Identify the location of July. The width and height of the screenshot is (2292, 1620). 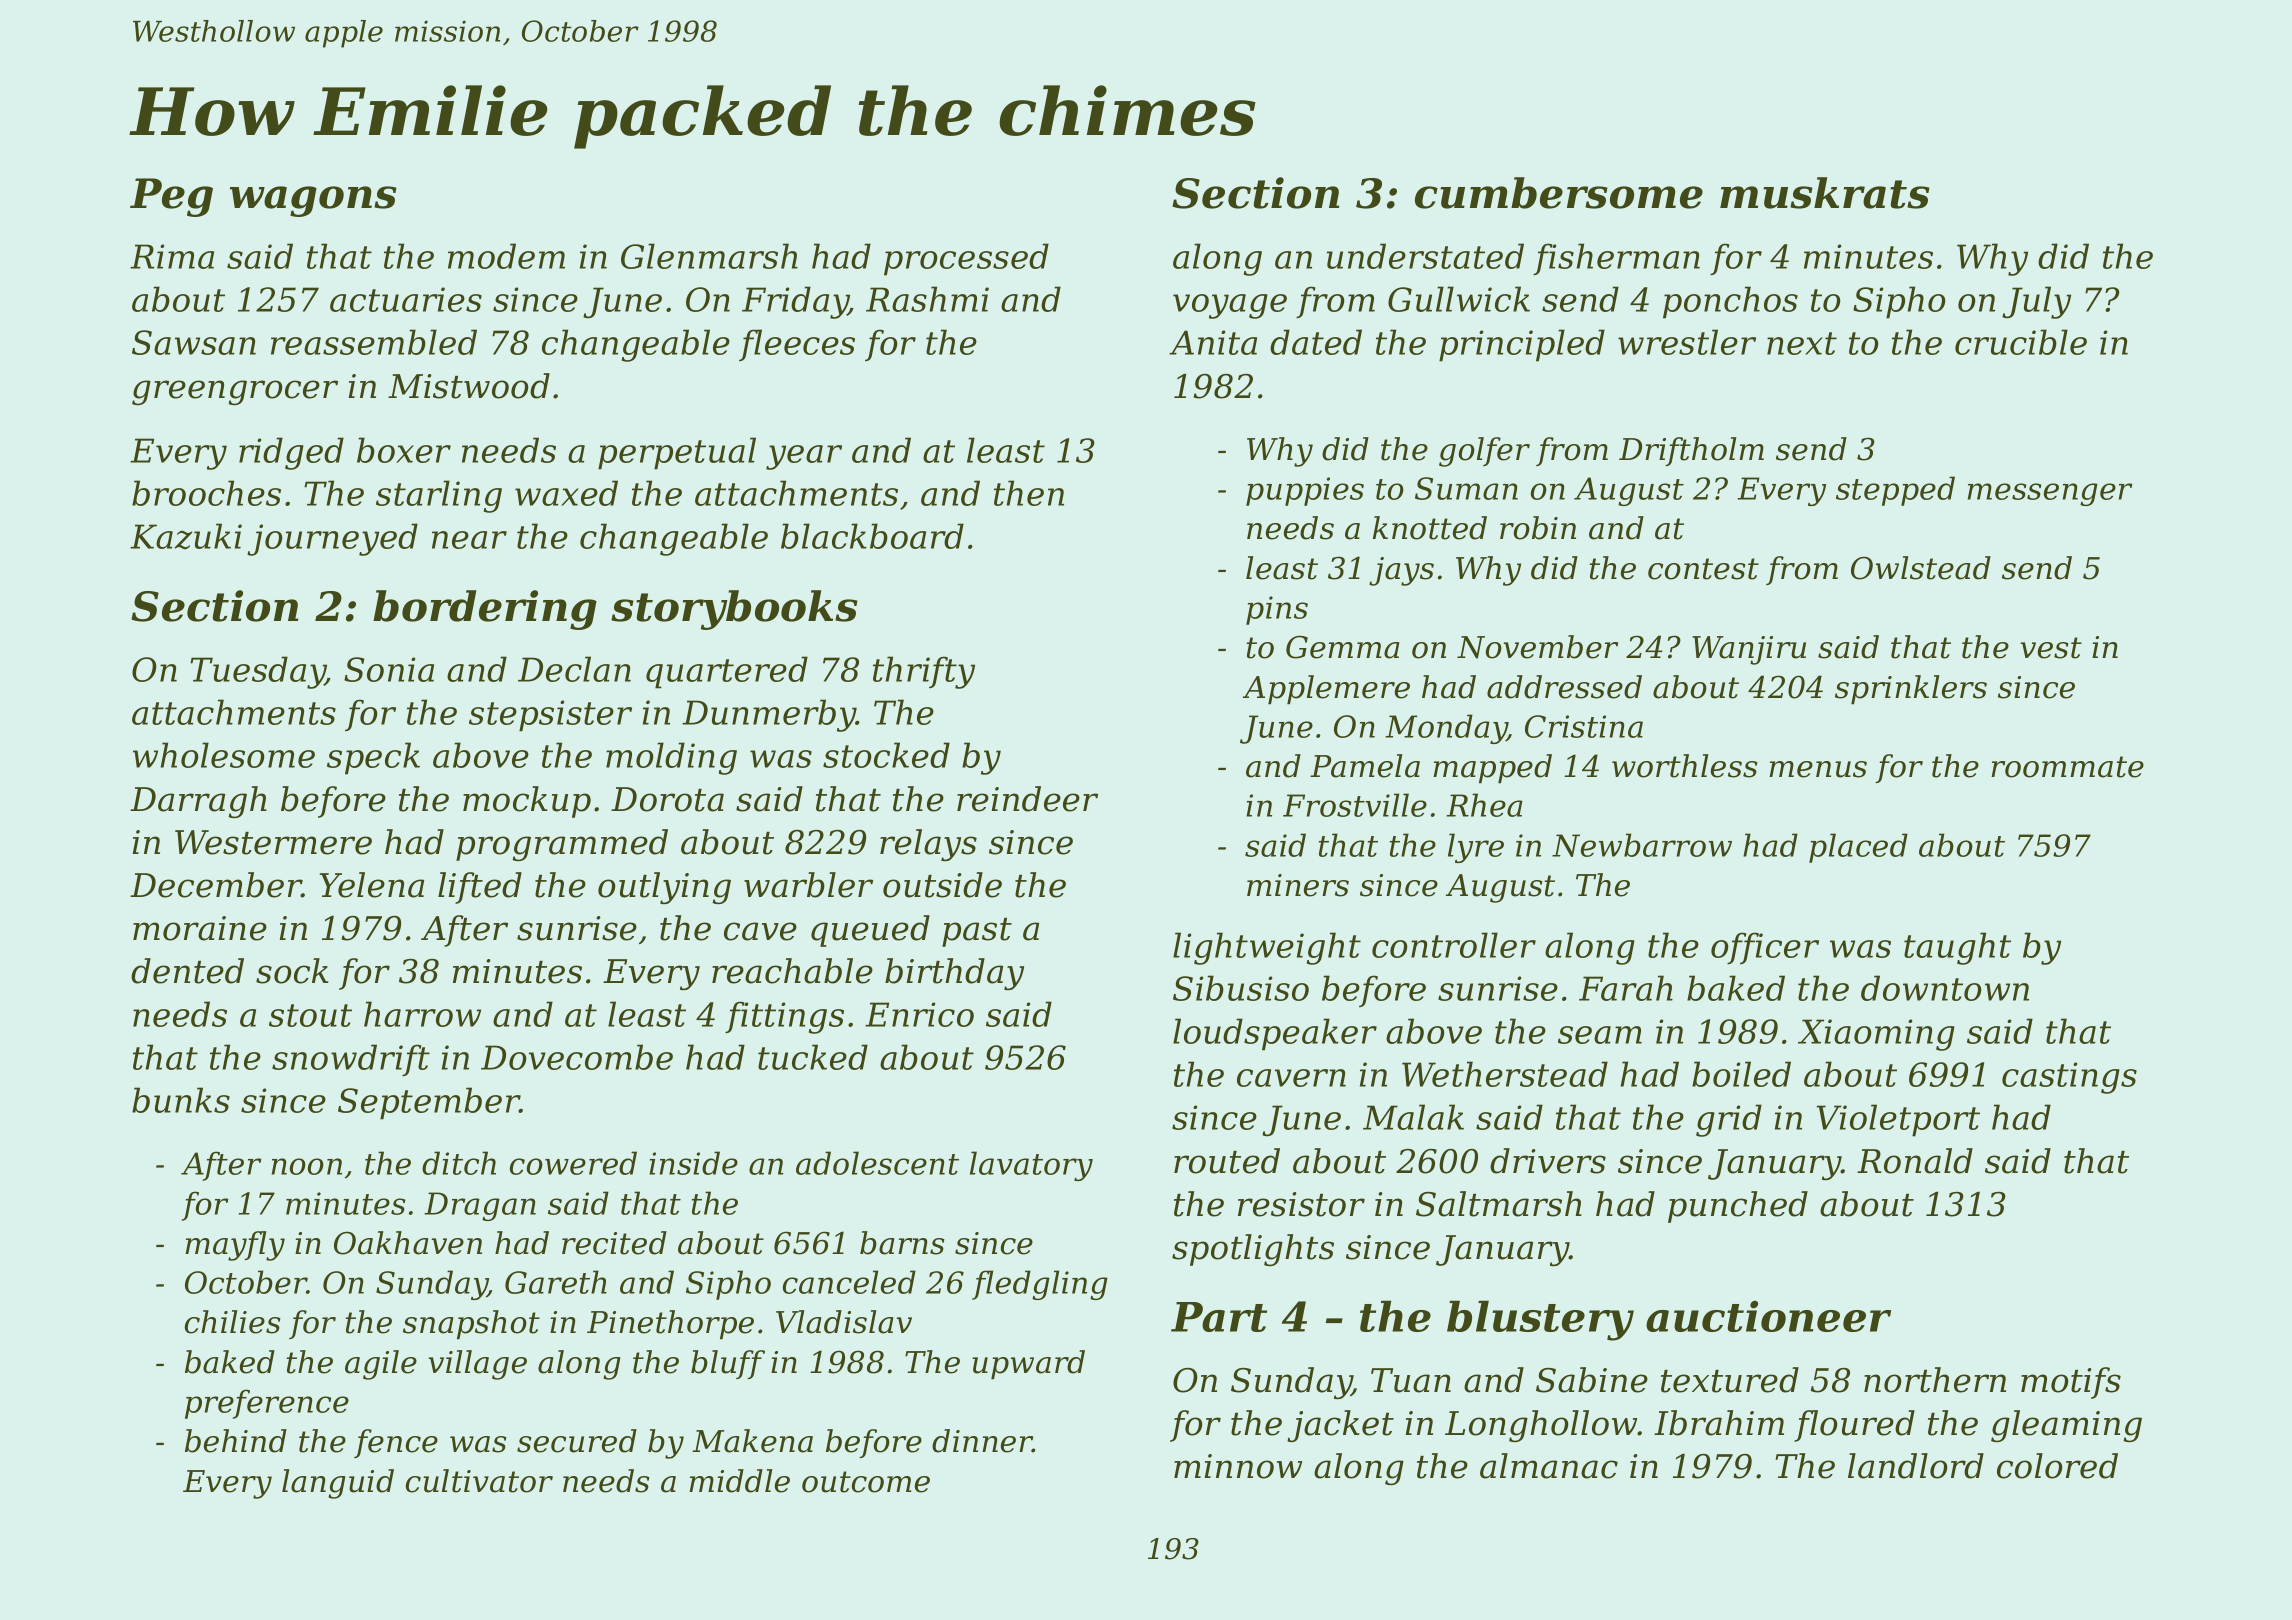
(2036, 302).
